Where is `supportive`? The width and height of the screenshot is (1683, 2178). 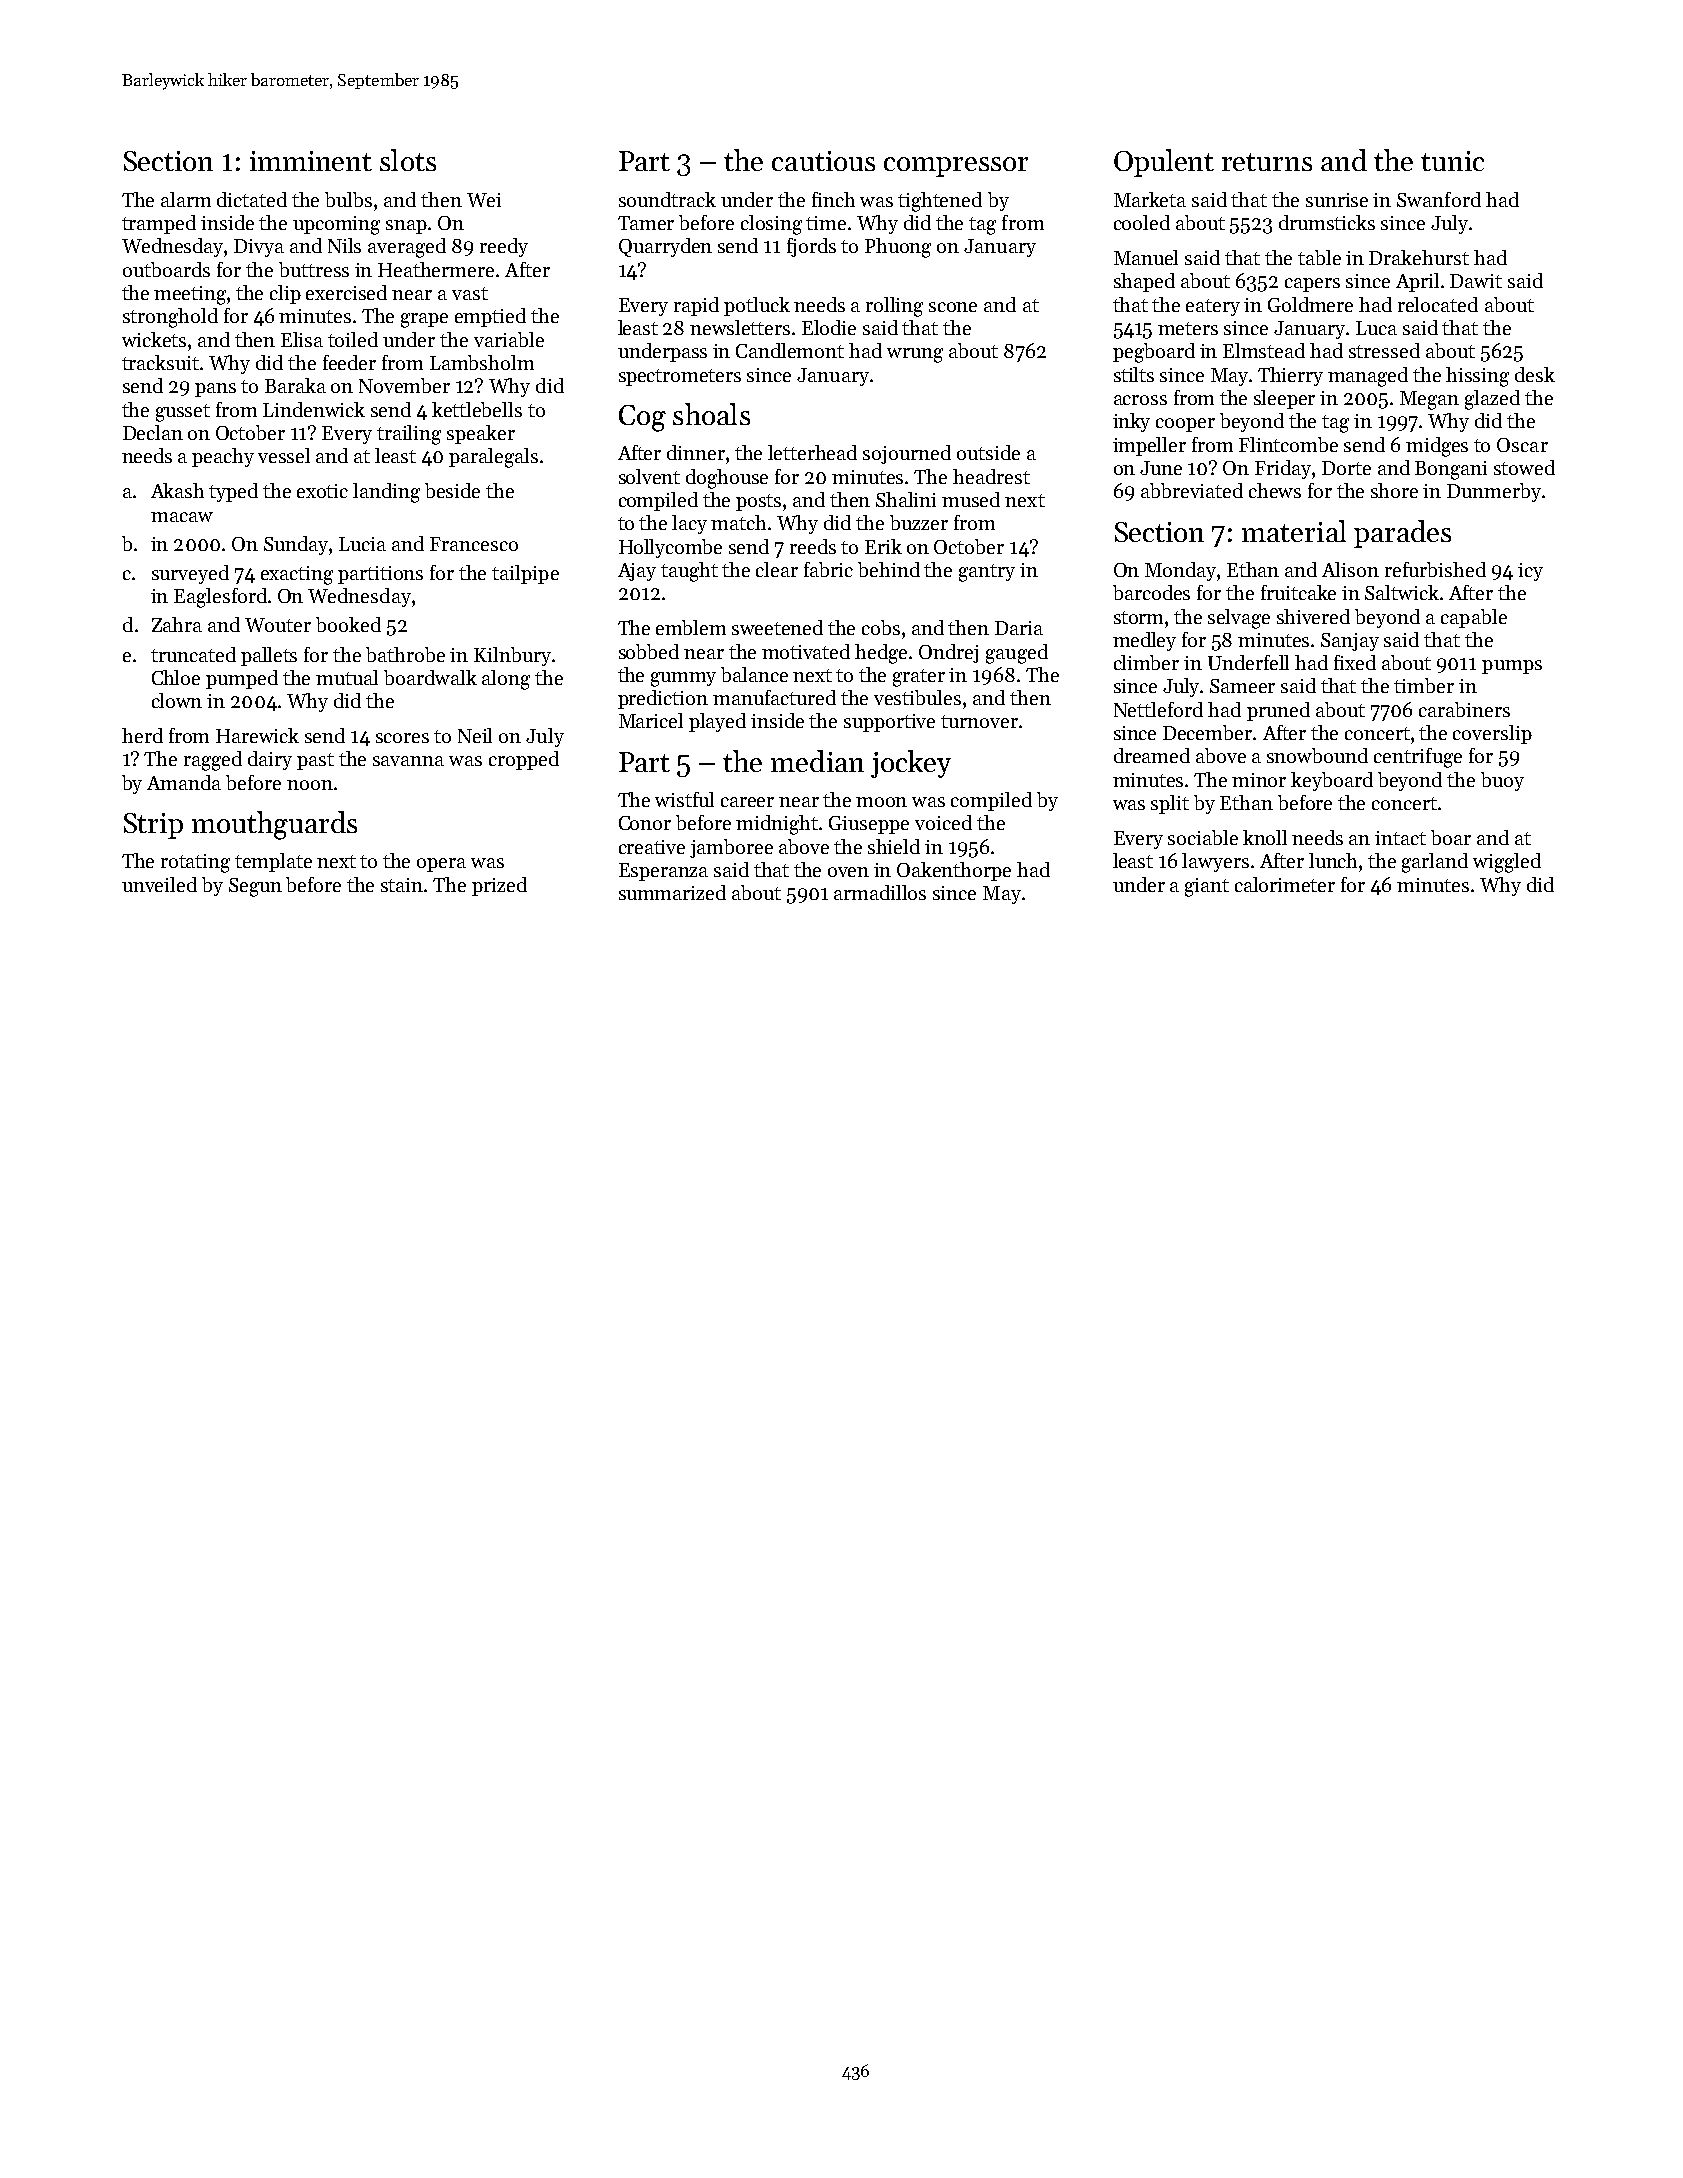
supportive is located at coordinates (889, 723).
